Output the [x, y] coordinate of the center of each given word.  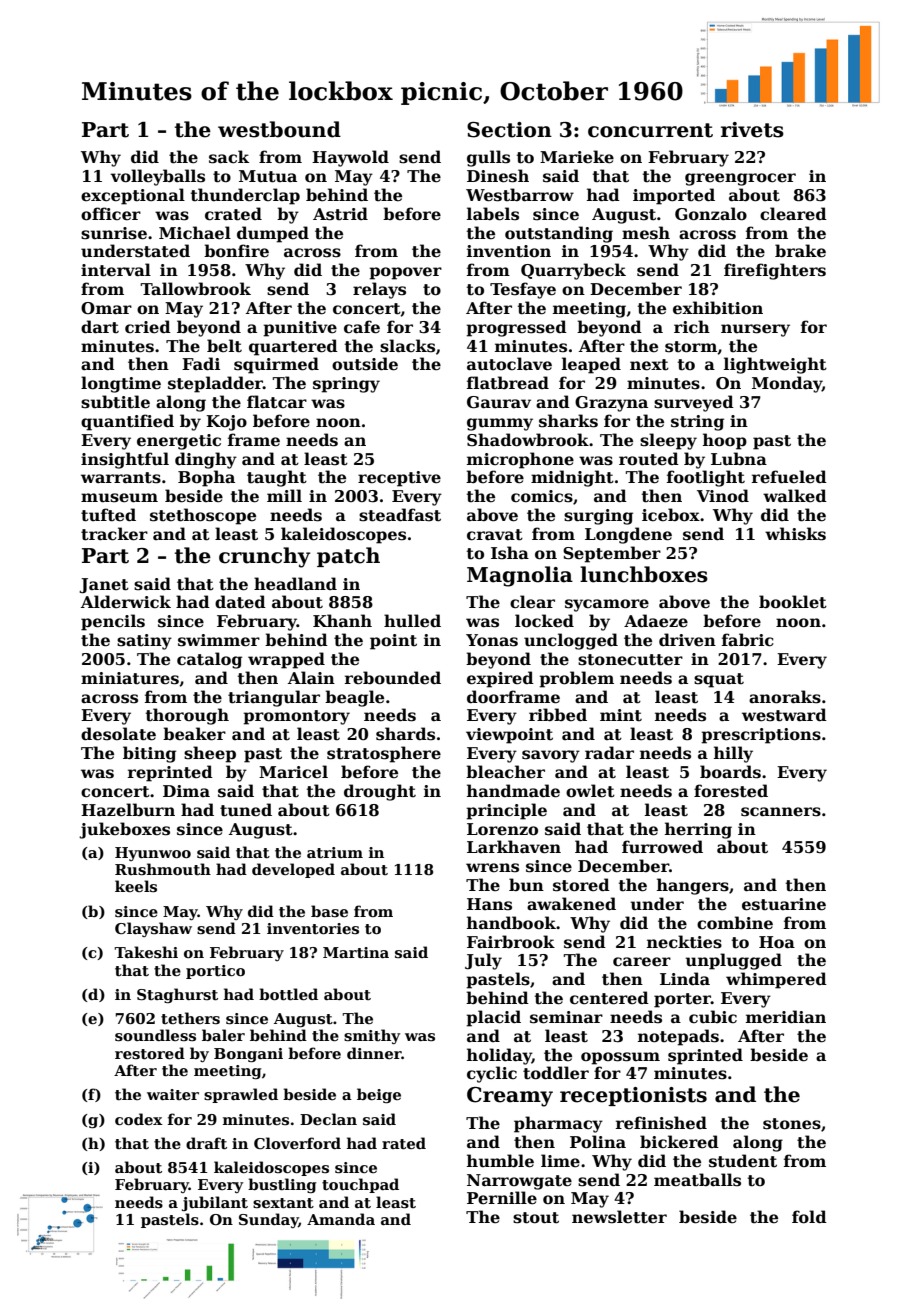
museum [119, 498]
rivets [752, 130]
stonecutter [630, 660]
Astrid [340, 214]
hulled [412, 621]
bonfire [236, 251]
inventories [313, 928]
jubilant [215, 1203]
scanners [781, 812]
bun [526, 884]
